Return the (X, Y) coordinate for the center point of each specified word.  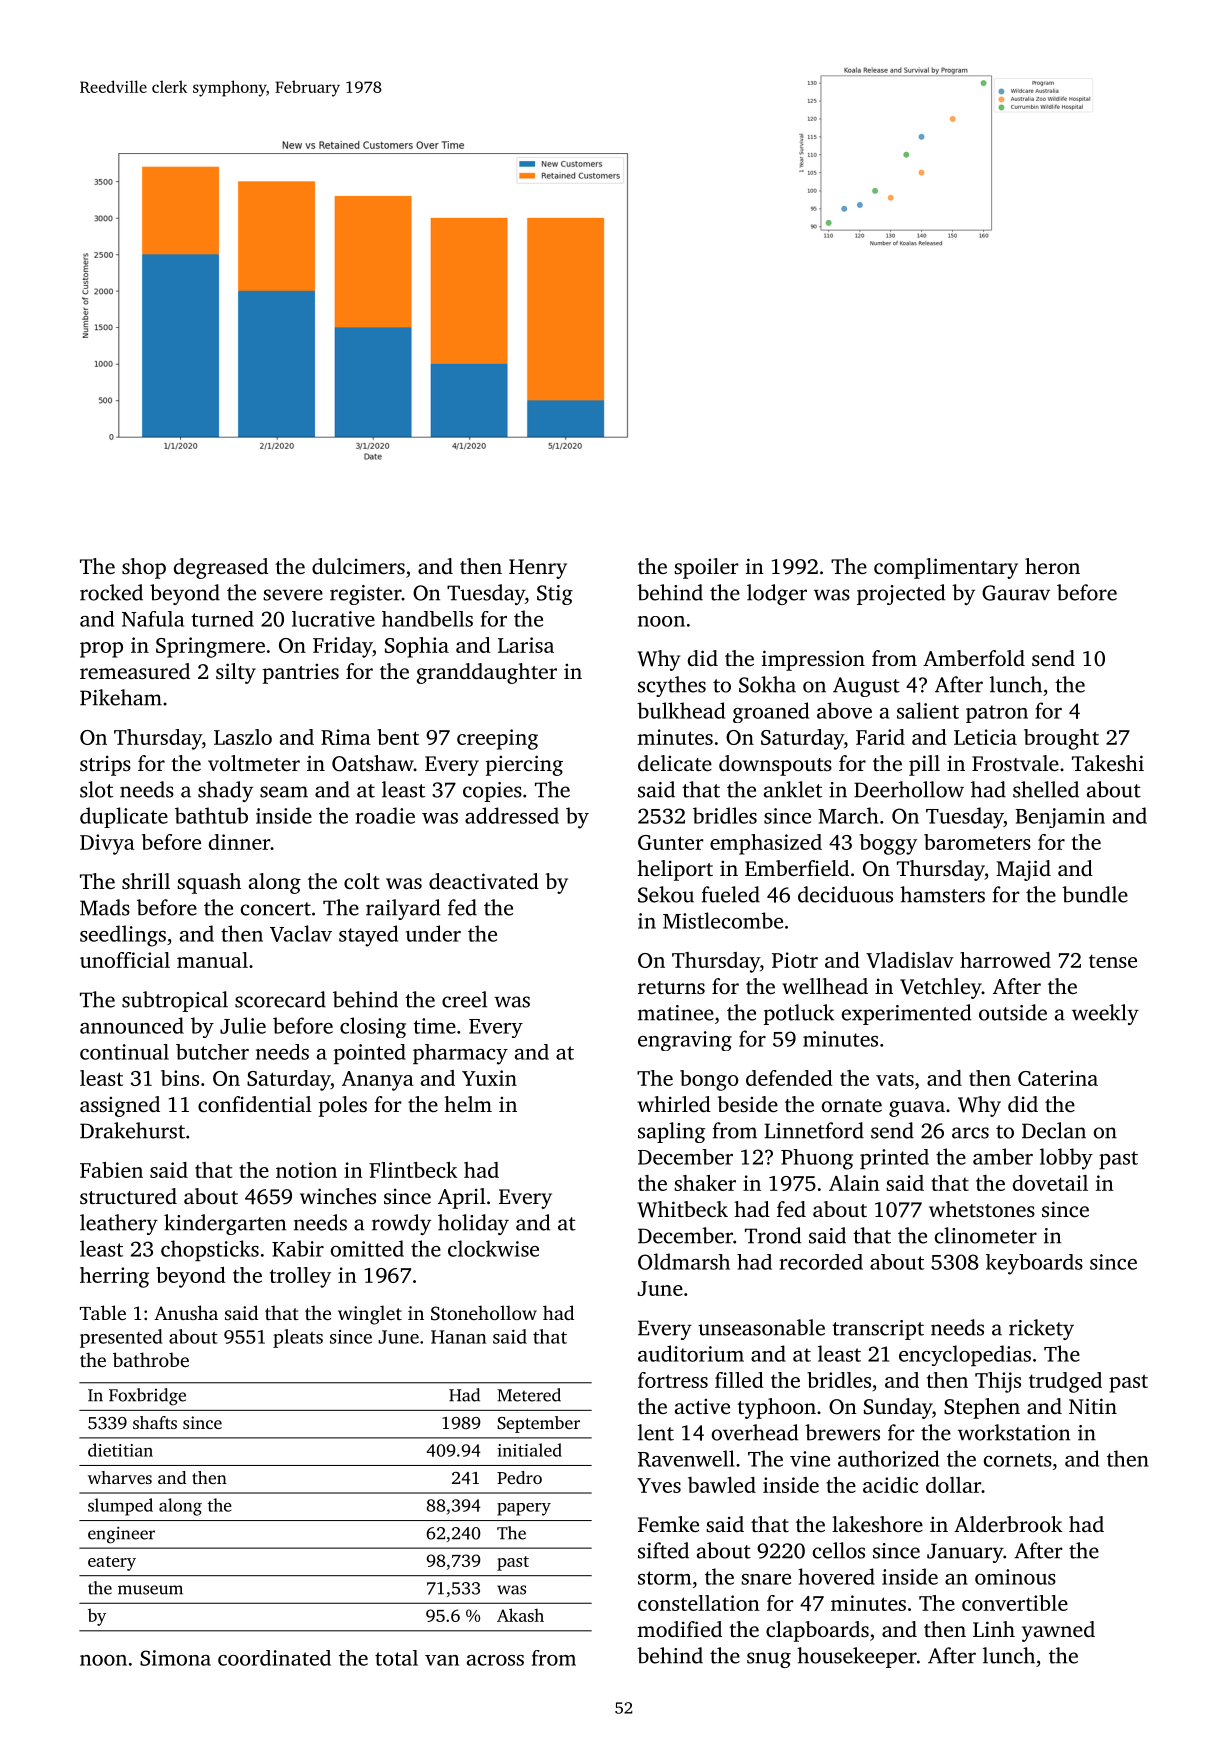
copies (492, 792)
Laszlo (243, 737)
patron (997, 714)
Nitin (1093, 1406)
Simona (175, 1658)
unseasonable (761, 1327)
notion (306, 1170)
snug (769, 1660)
